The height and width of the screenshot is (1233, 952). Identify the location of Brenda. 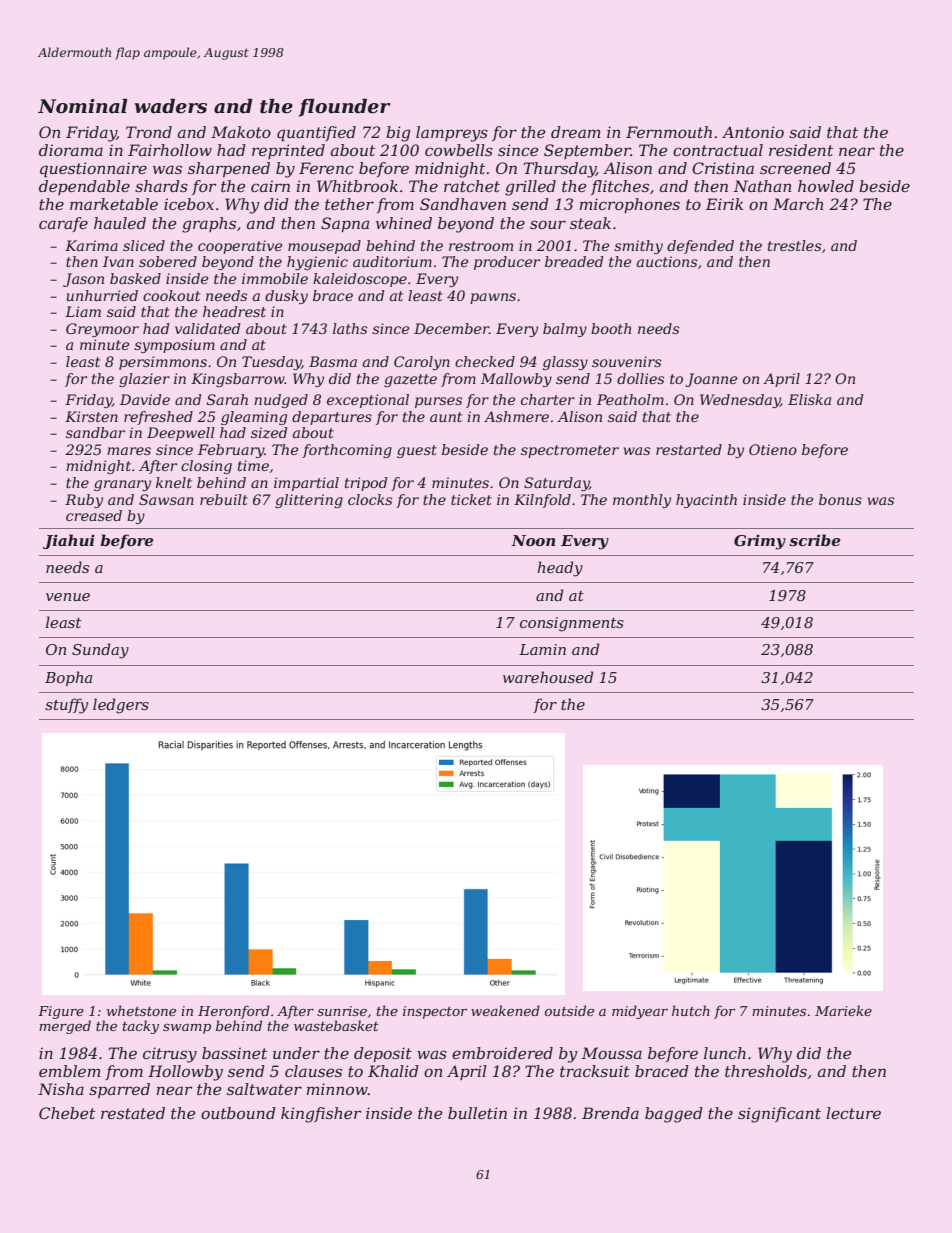
(610, 1113).
